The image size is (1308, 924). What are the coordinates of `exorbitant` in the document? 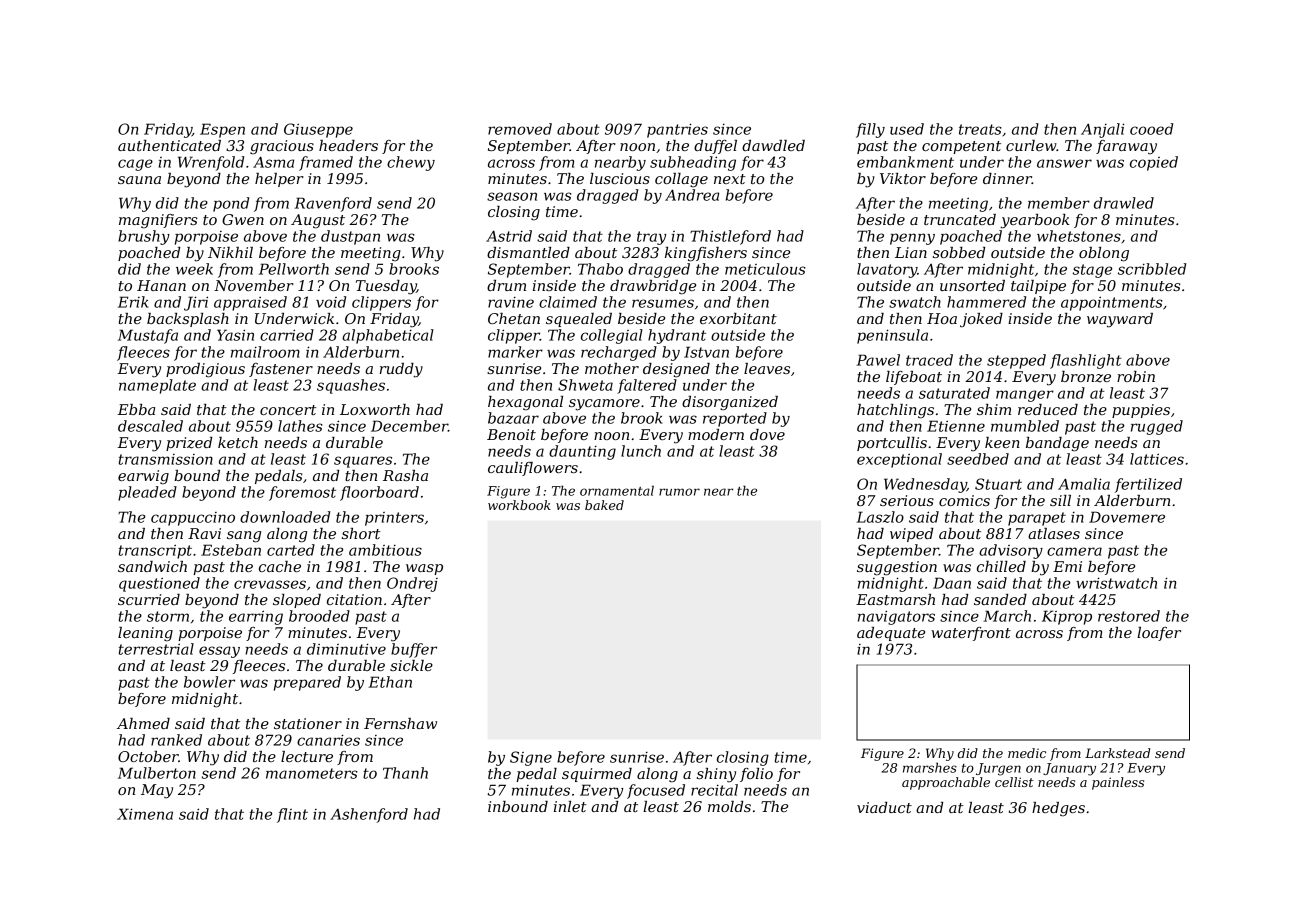 It's located at (738, 318).
